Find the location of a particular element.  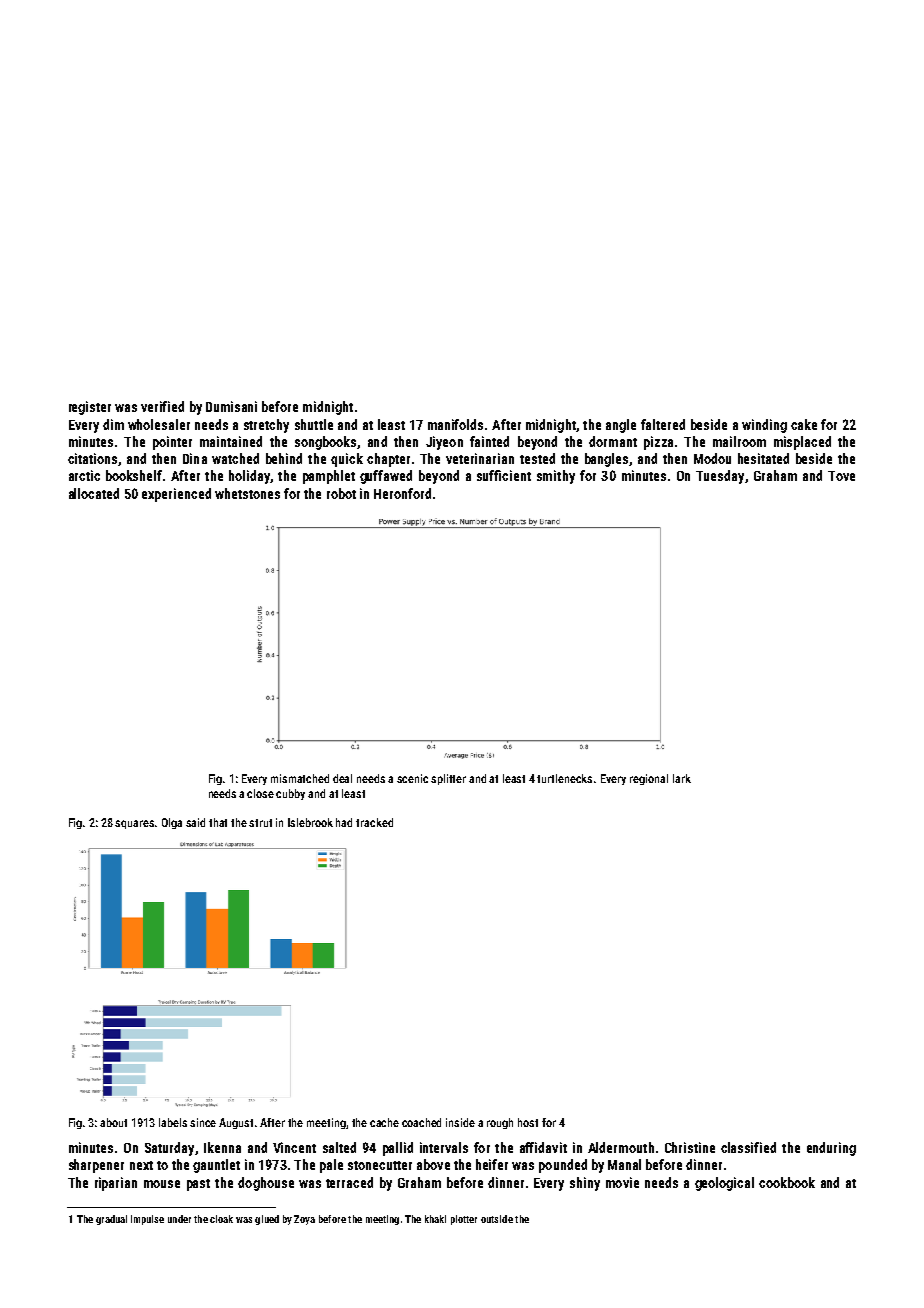

host is located at coordinates (528, 1122).
